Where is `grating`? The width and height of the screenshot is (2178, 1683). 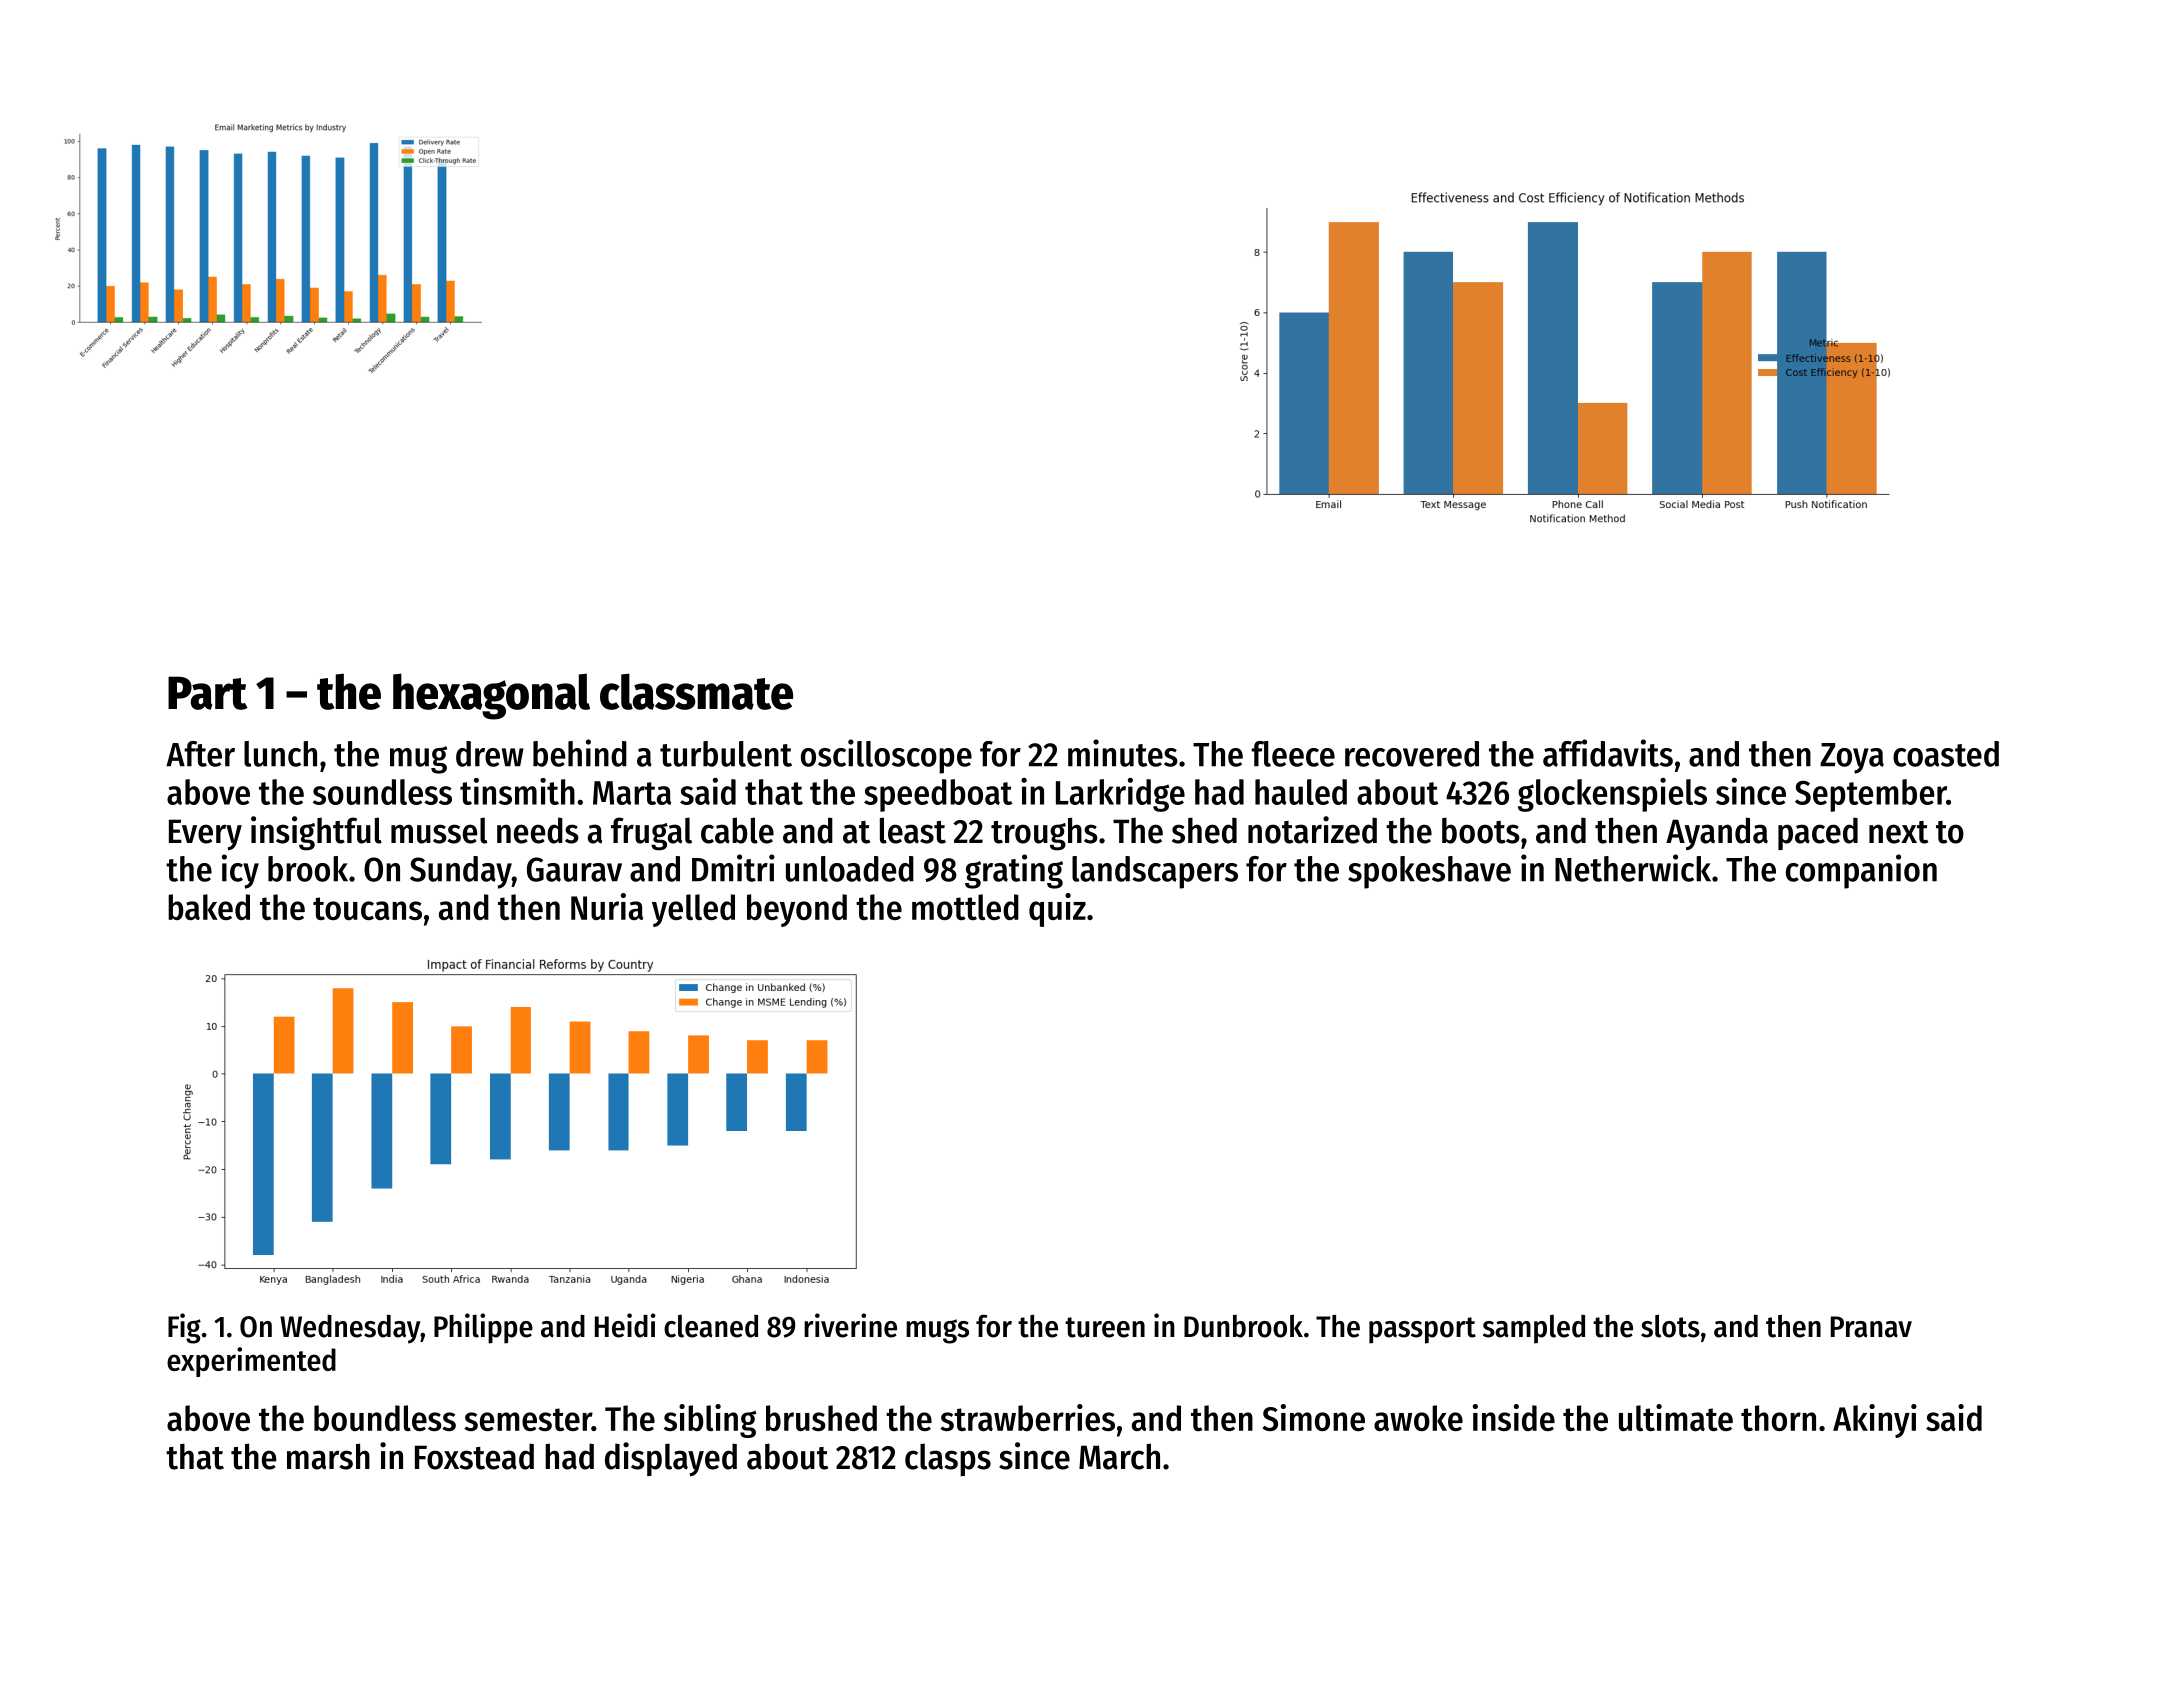 grating is located at coordinates (1014, 871).
